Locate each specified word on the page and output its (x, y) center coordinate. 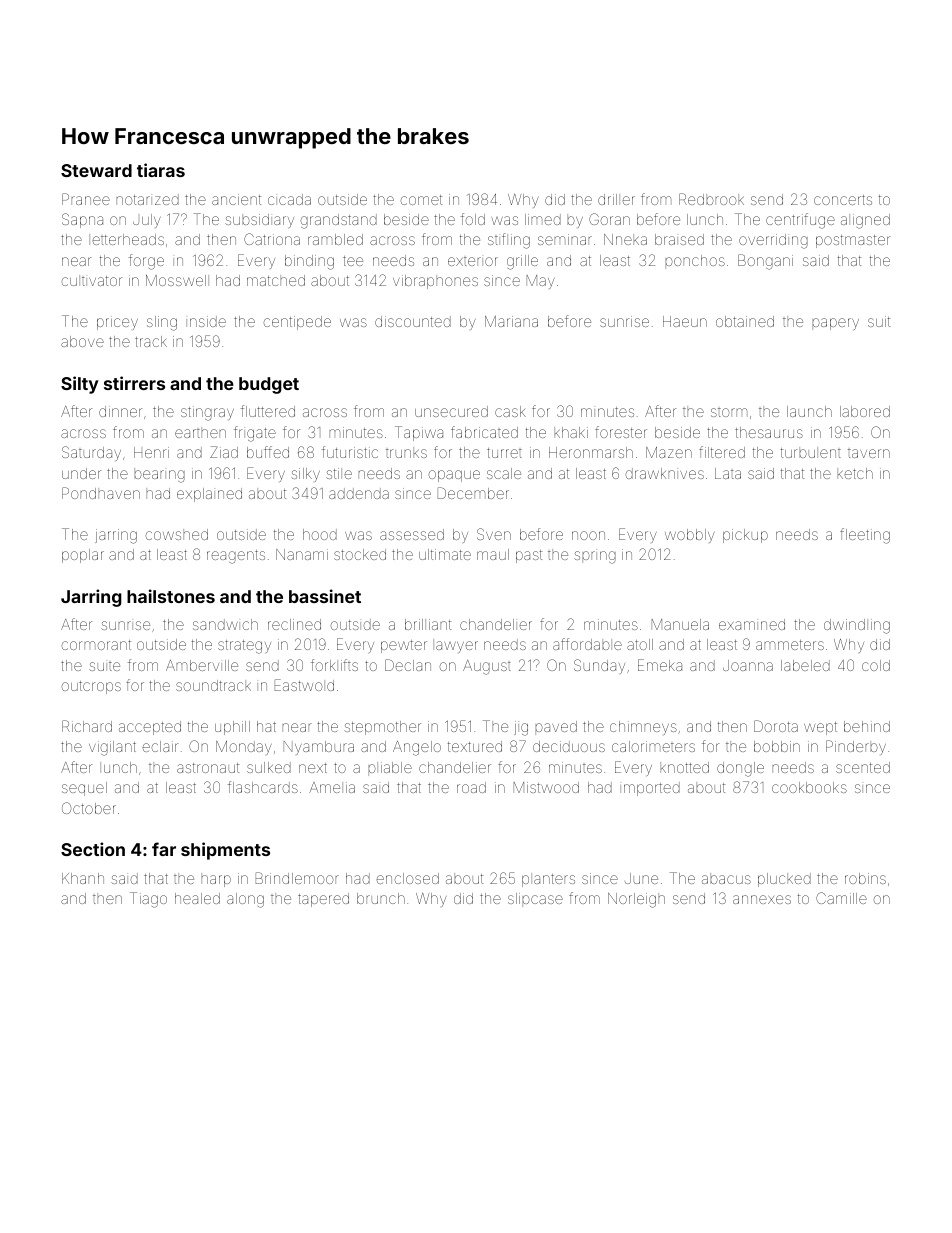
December (473, 493)
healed (197, 898)
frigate (255, 434)
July (147, 221)
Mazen (669, 452)
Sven (494, 534)
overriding (773, 241)
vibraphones (435, 282)
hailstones (171, 596)
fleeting (865, 536)
